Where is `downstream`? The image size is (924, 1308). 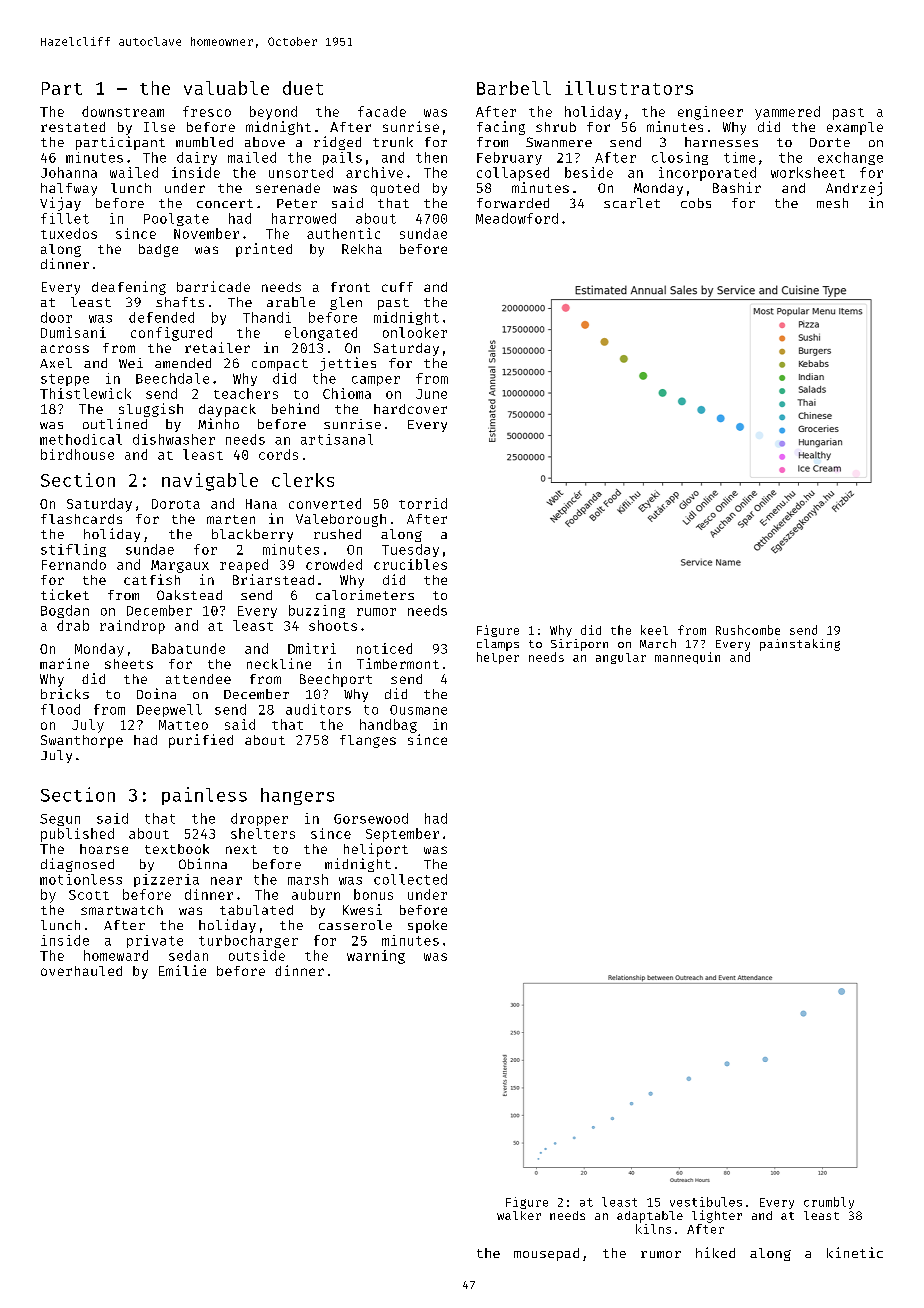
downstream is located at coordinates (123, 111).
